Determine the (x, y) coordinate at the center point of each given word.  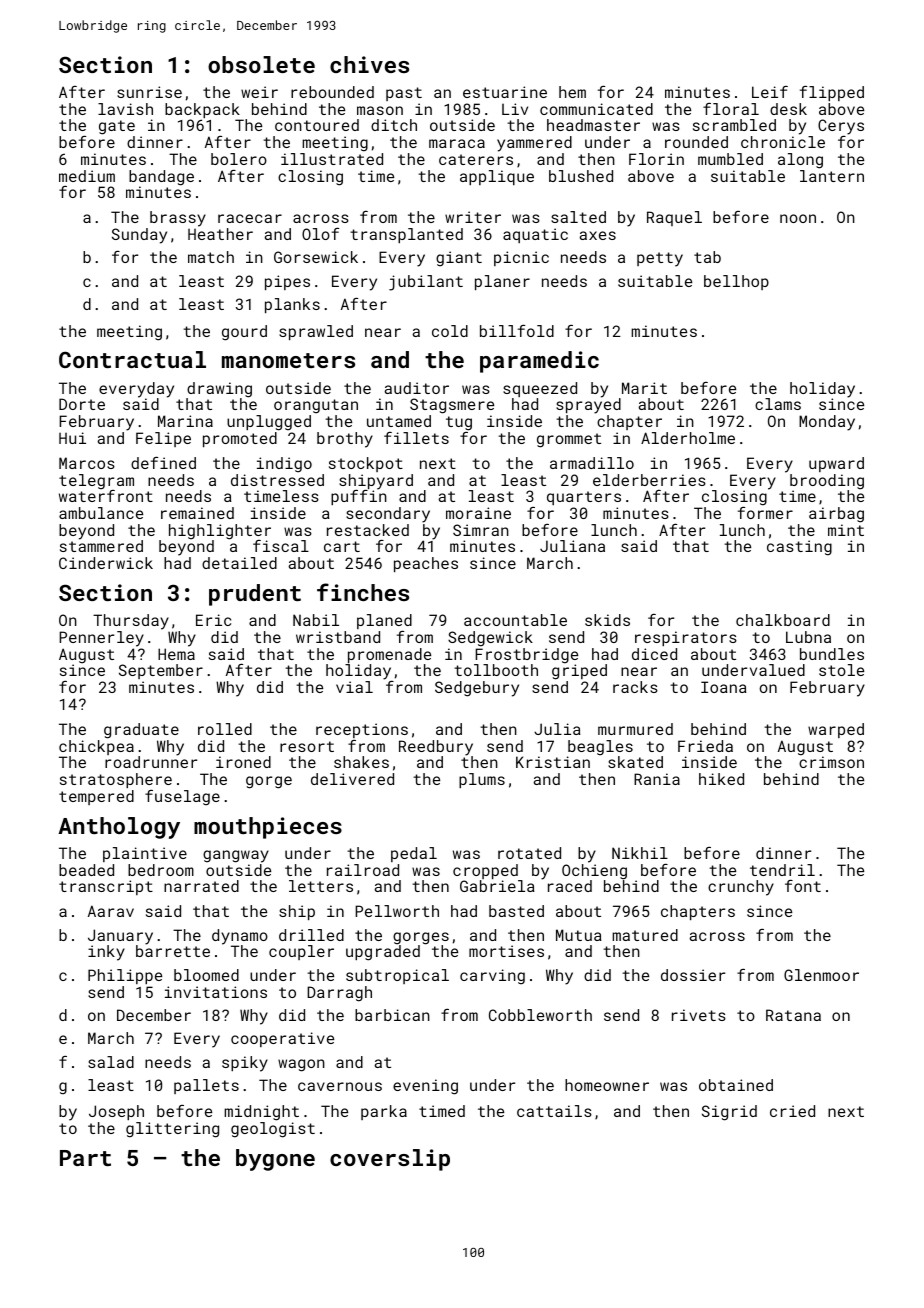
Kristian (553, 762)
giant (459, 259)
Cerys (841, 127)
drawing (219, 390)
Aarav (111, 911)
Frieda (705, 746)
